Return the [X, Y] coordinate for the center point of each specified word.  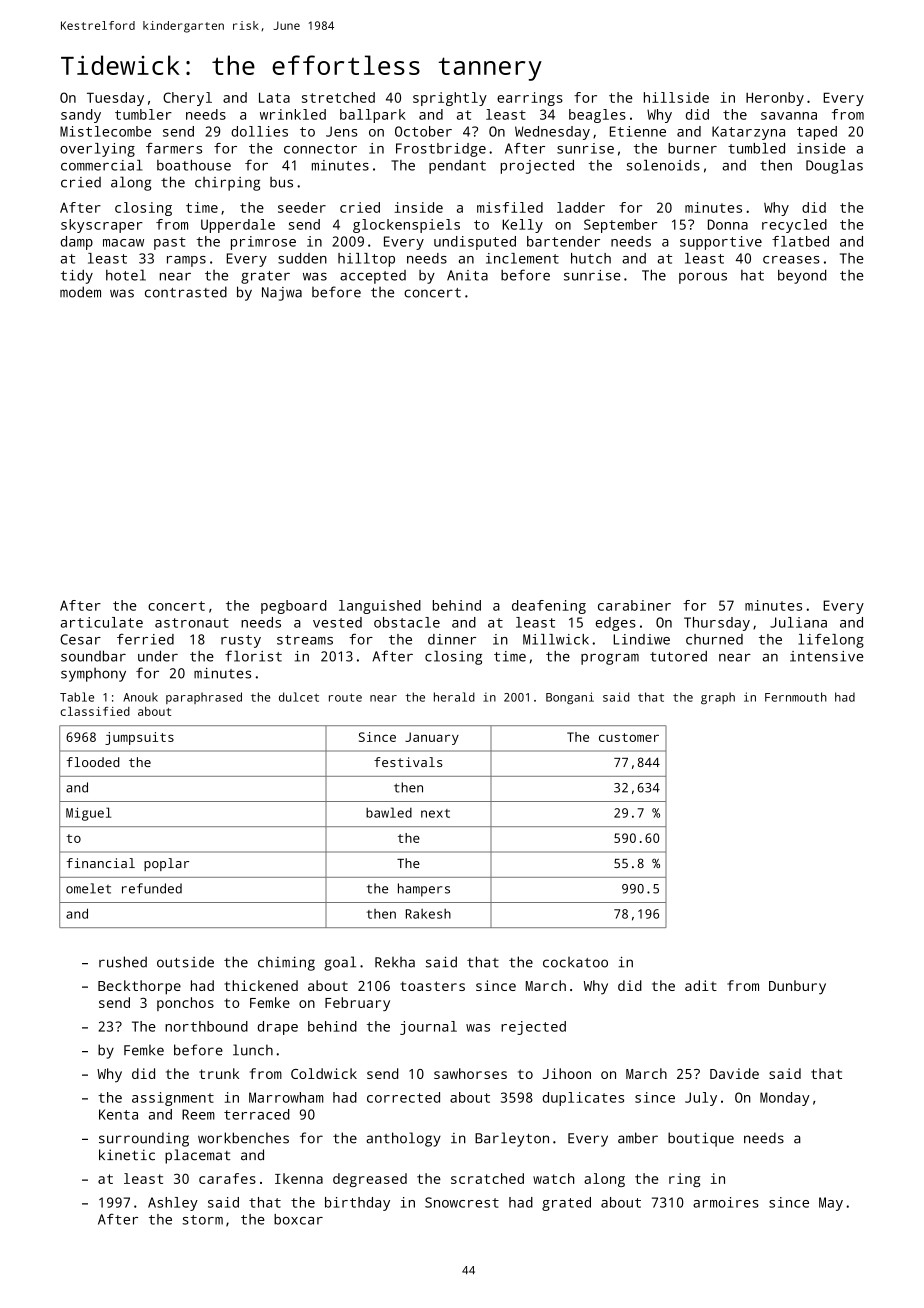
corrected [403, 1097]
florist [253, 656]
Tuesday [115, 99]
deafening [549, 607]
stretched [338, 97]
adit [701, 985]
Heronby [775, 99]
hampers [424, 890]
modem [80, 292]
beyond [802, 276]
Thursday [717, 624]
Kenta [118, 1114]
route [345, 697]
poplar [166, 864]
